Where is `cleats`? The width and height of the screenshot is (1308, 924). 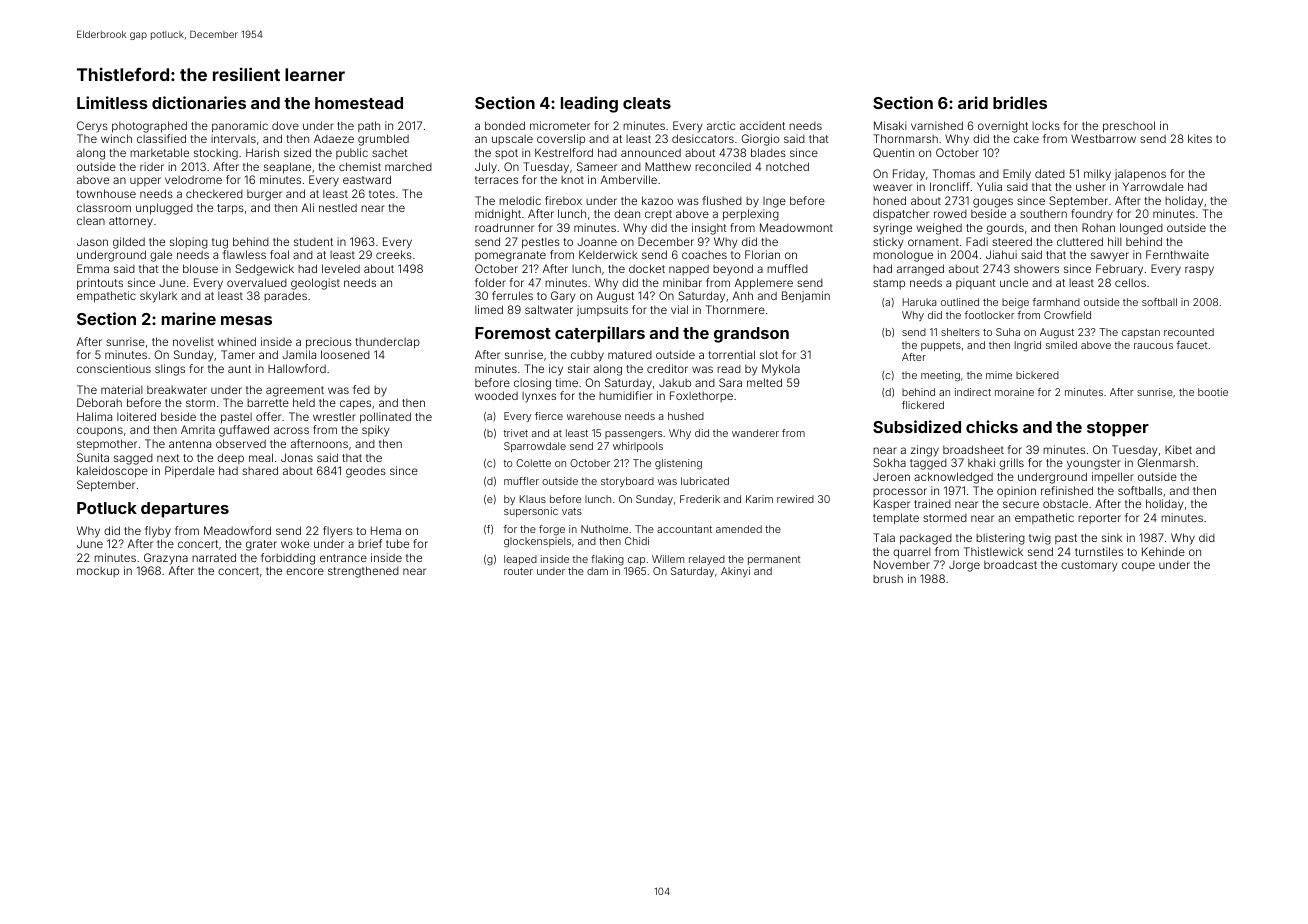
cleats is located at coordinates (647, 103).
